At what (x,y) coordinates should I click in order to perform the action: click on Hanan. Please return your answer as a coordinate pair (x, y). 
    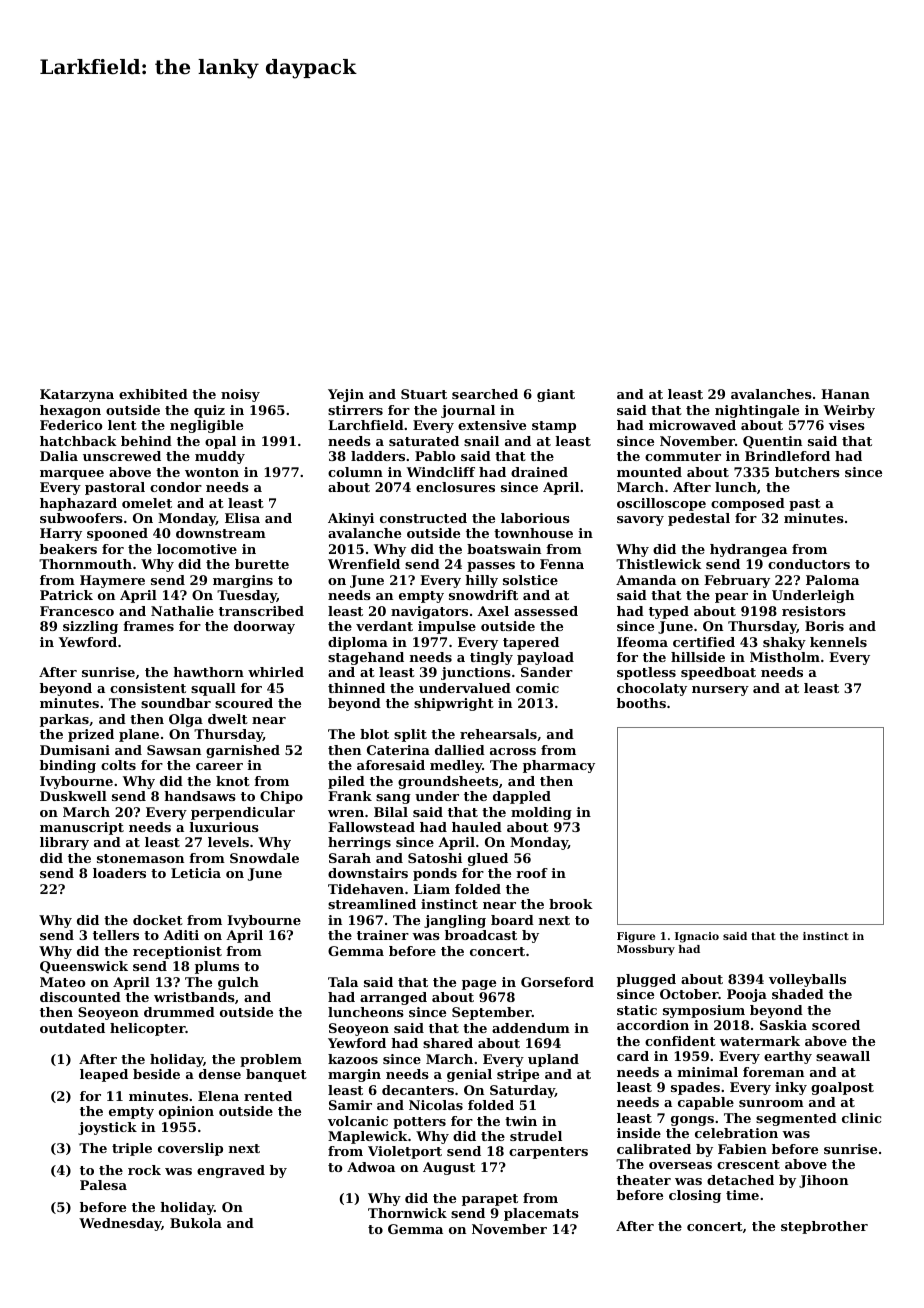
    Looking at the image, I should click on (845, 394).
